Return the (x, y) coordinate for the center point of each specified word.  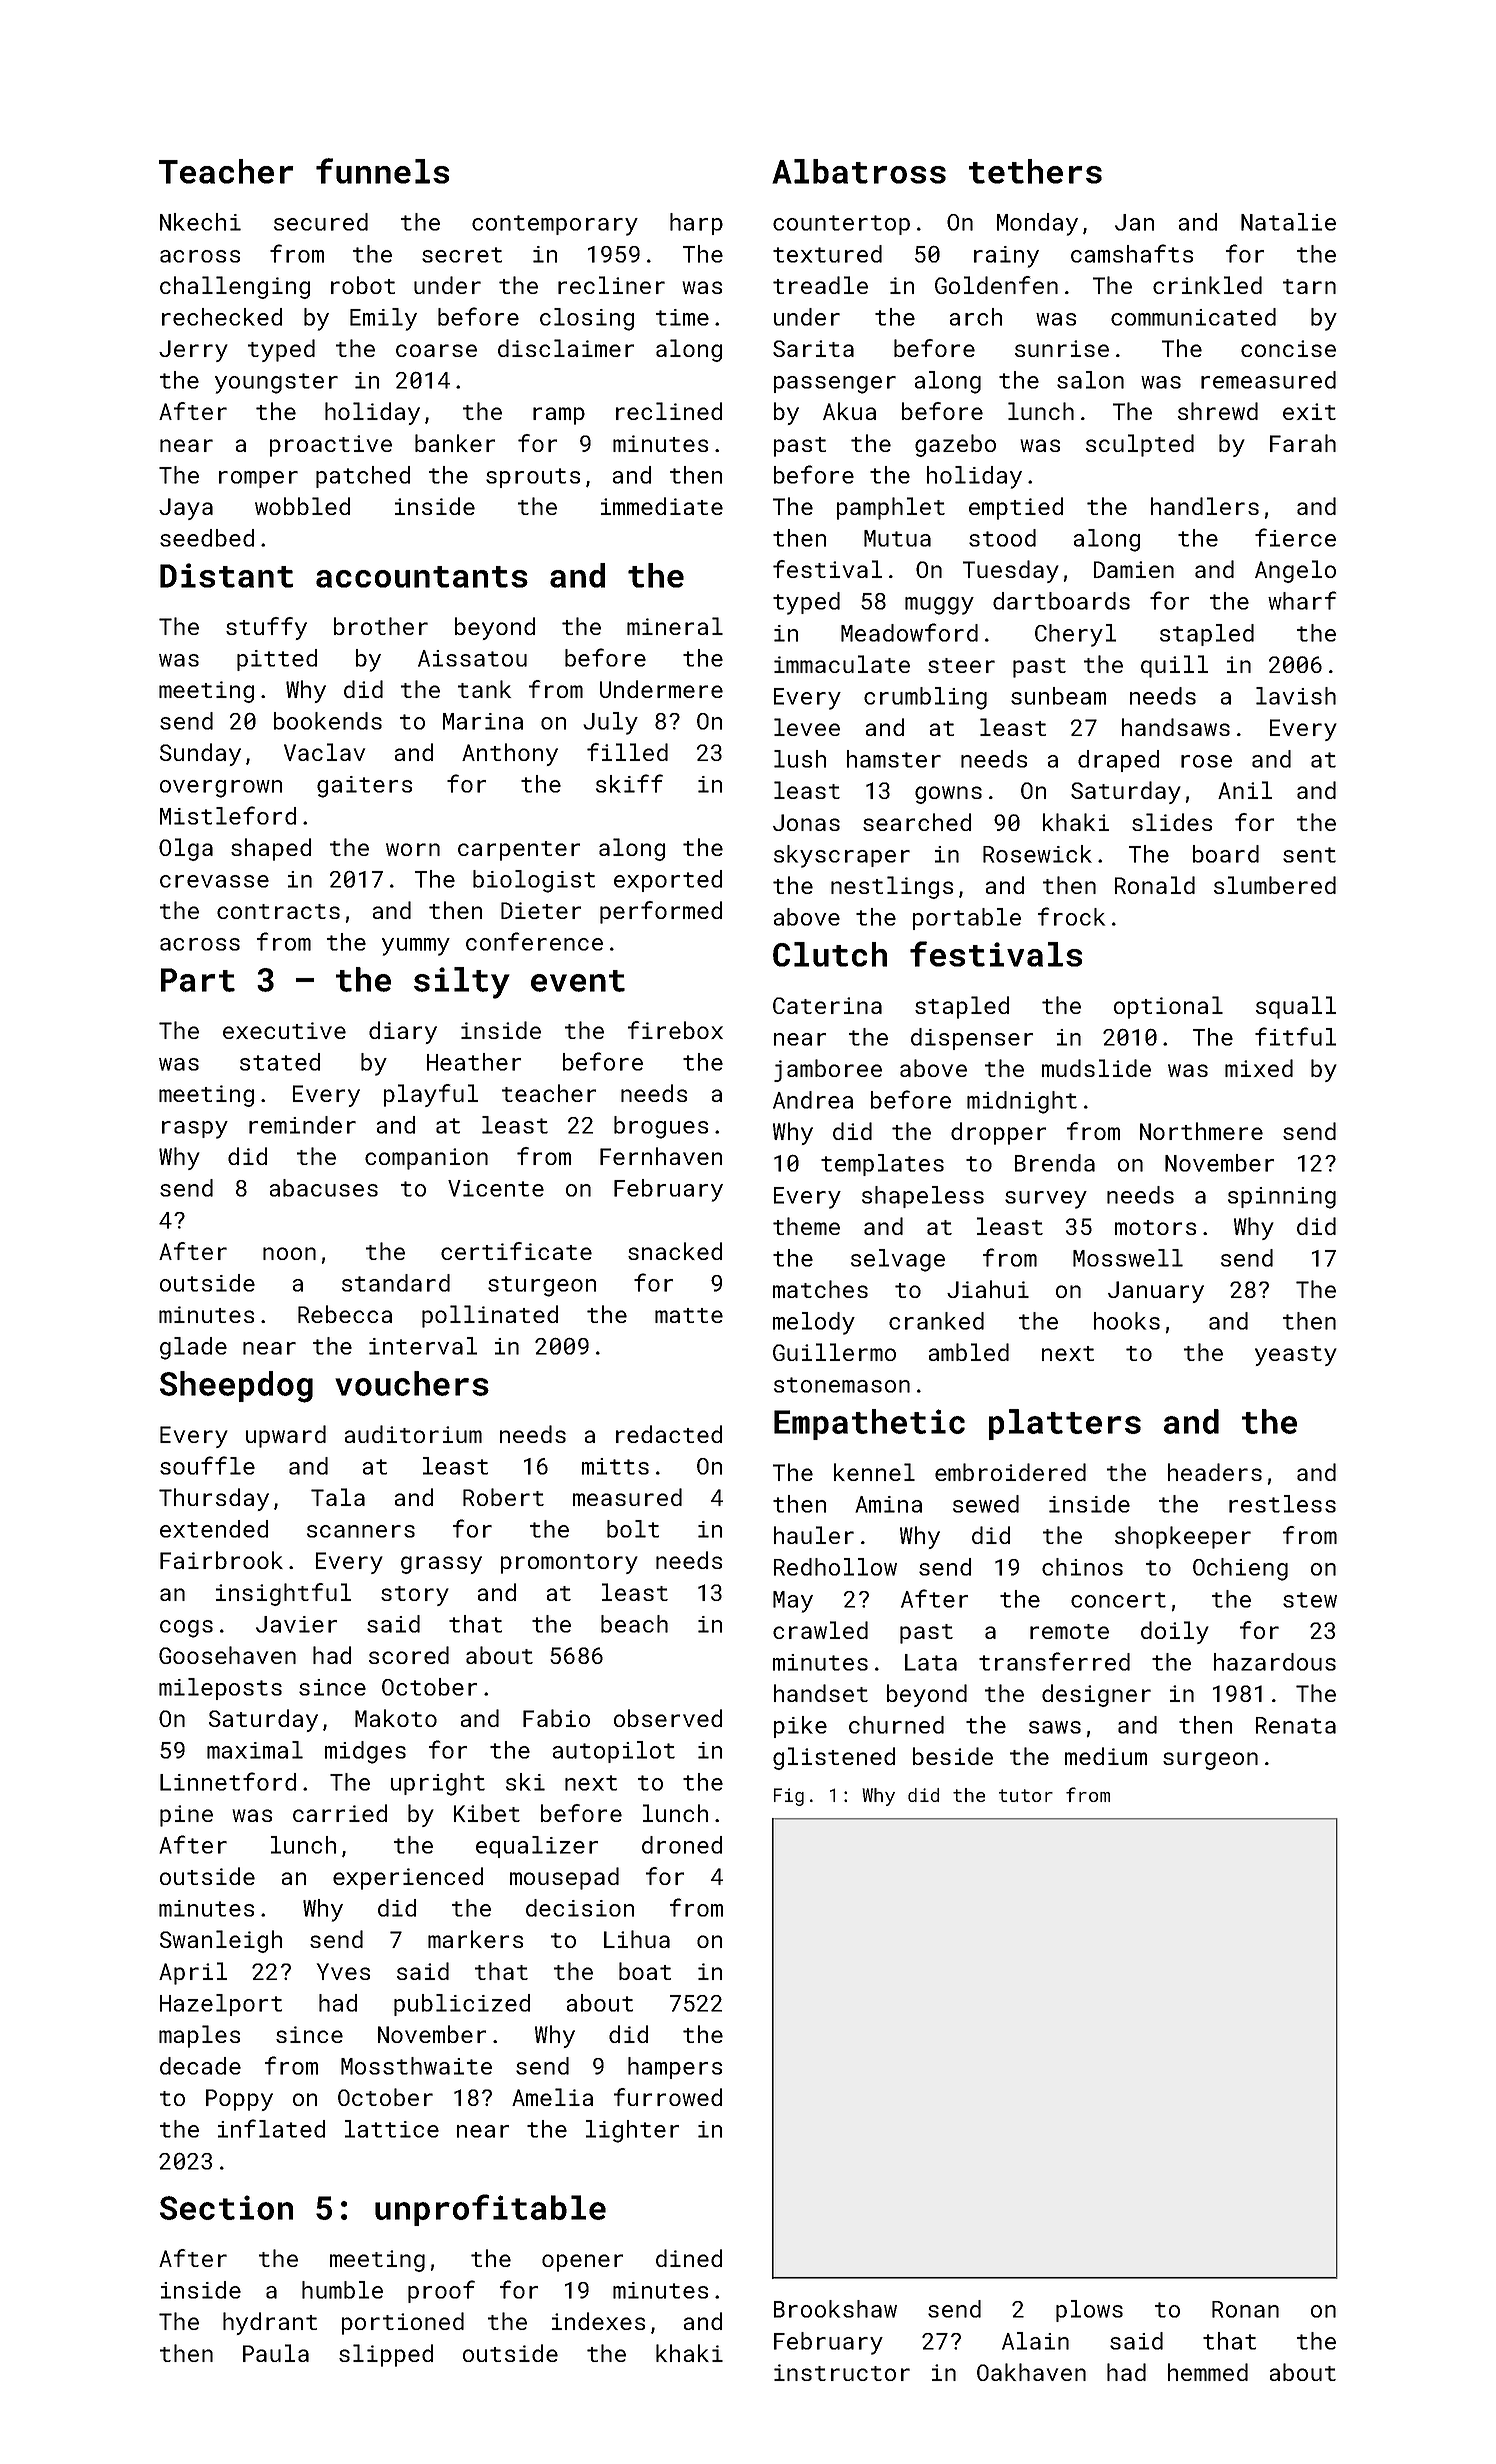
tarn (1309, 286)
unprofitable (490, 2210)
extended (214, 1529)
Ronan (1245, 2309)
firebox (675, 1030)
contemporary (555, 225)
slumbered (1275, 885)
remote (1069, 1631)
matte (689, 1315)
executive (284, 1030)
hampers (675, 2068)
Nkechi (200, 222)
